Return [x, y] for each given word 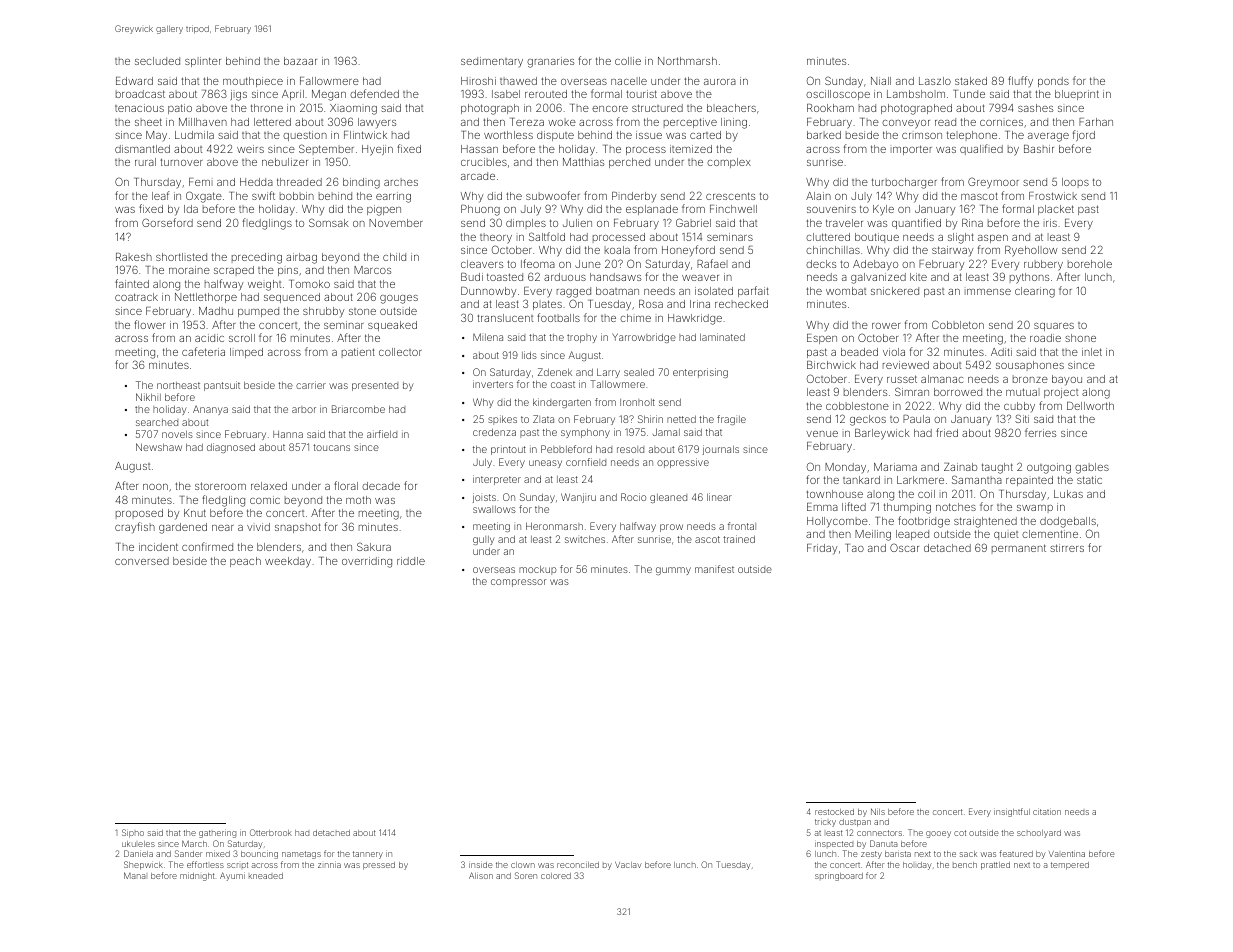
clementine [1050, 534]
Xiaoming [353, 109]
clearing [1035, 292]
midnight [197, 876]
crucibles [484, 162]
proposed [139, 514]
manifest [714, 569]
